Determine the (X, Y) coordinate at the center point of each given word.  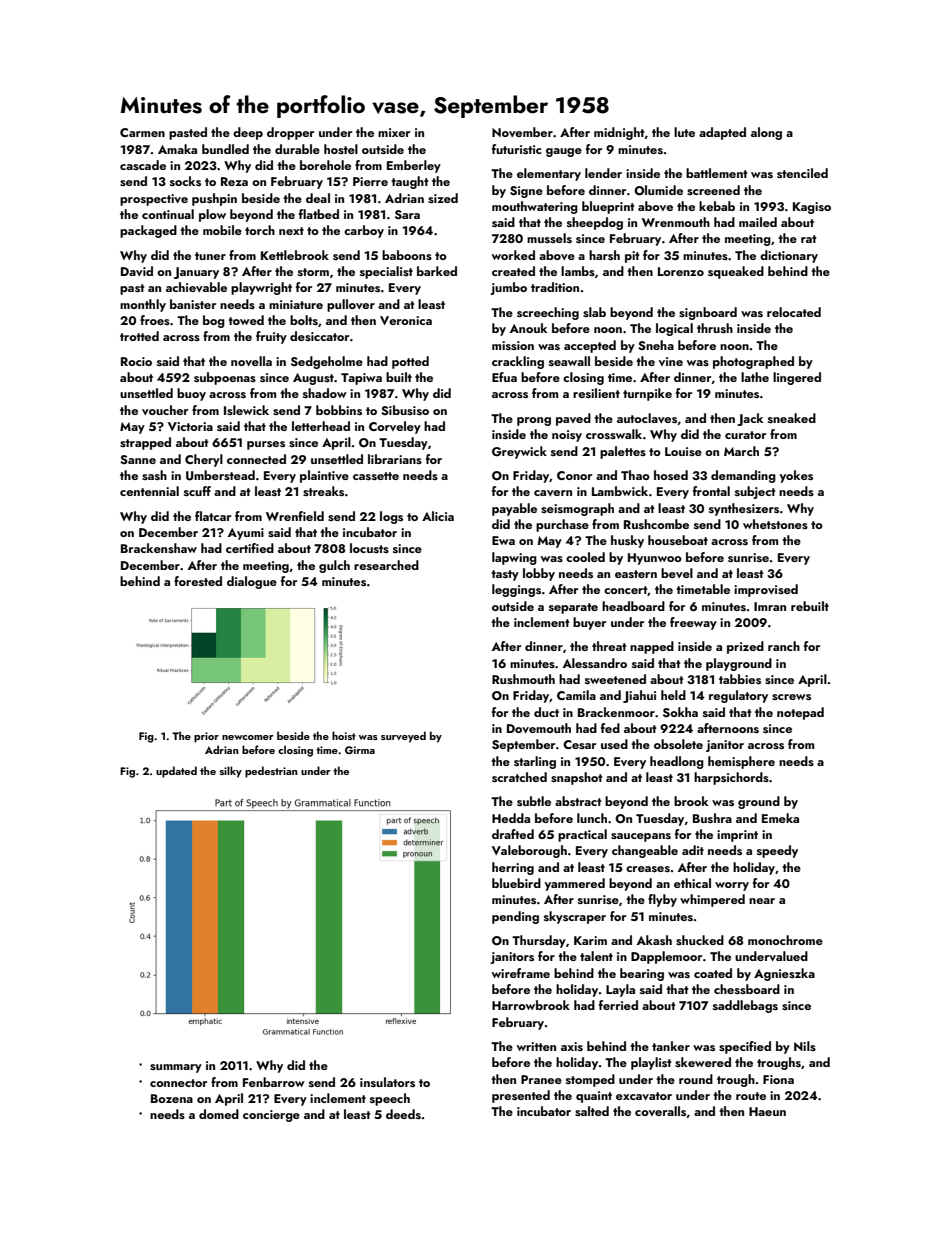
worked (513, 255)
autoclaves (647, 418)
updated (176, 772)
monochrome (785, 940)
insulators (387, 1082)
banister (193, 304)
